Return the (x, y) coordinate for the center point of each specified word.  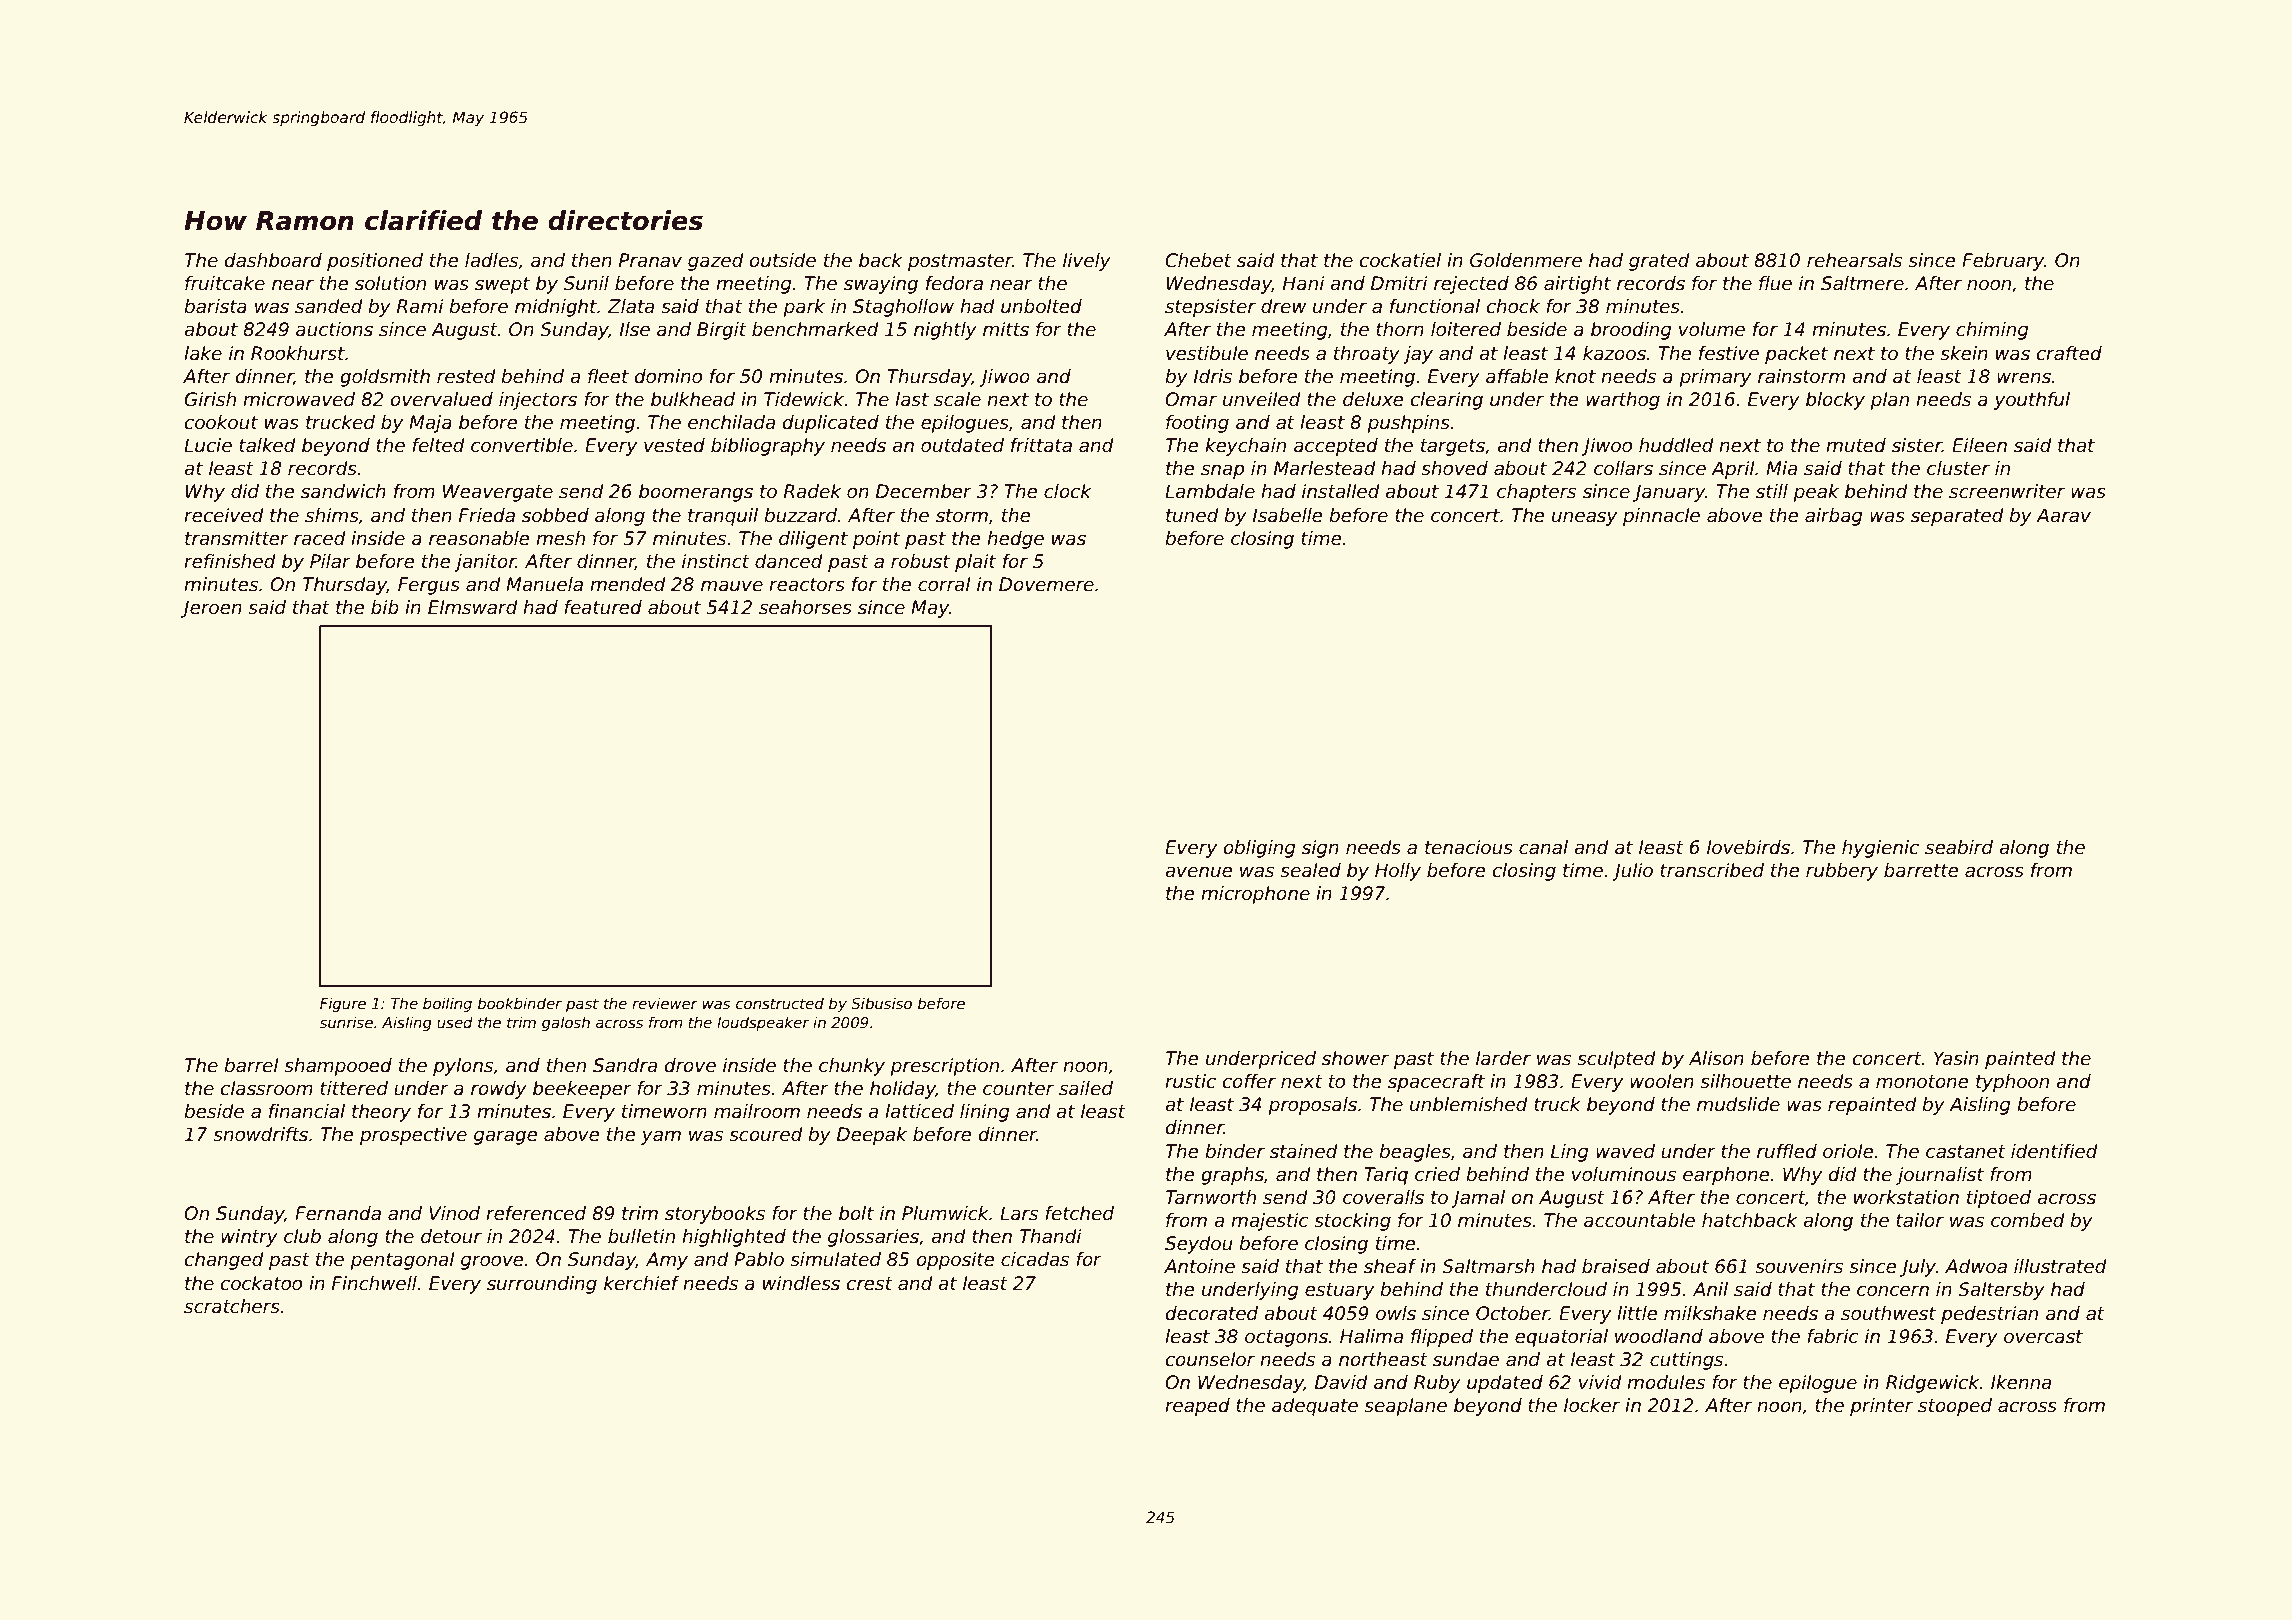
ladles (491, 260)
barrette (1921, 870)
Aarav (2063, 515)
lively (1087, 262)
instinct (716, 561)
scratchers (232, 1306)
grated (1659, 262)
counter (1018, 1089)
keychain (1245, 447)
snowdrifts (260, 1134)
